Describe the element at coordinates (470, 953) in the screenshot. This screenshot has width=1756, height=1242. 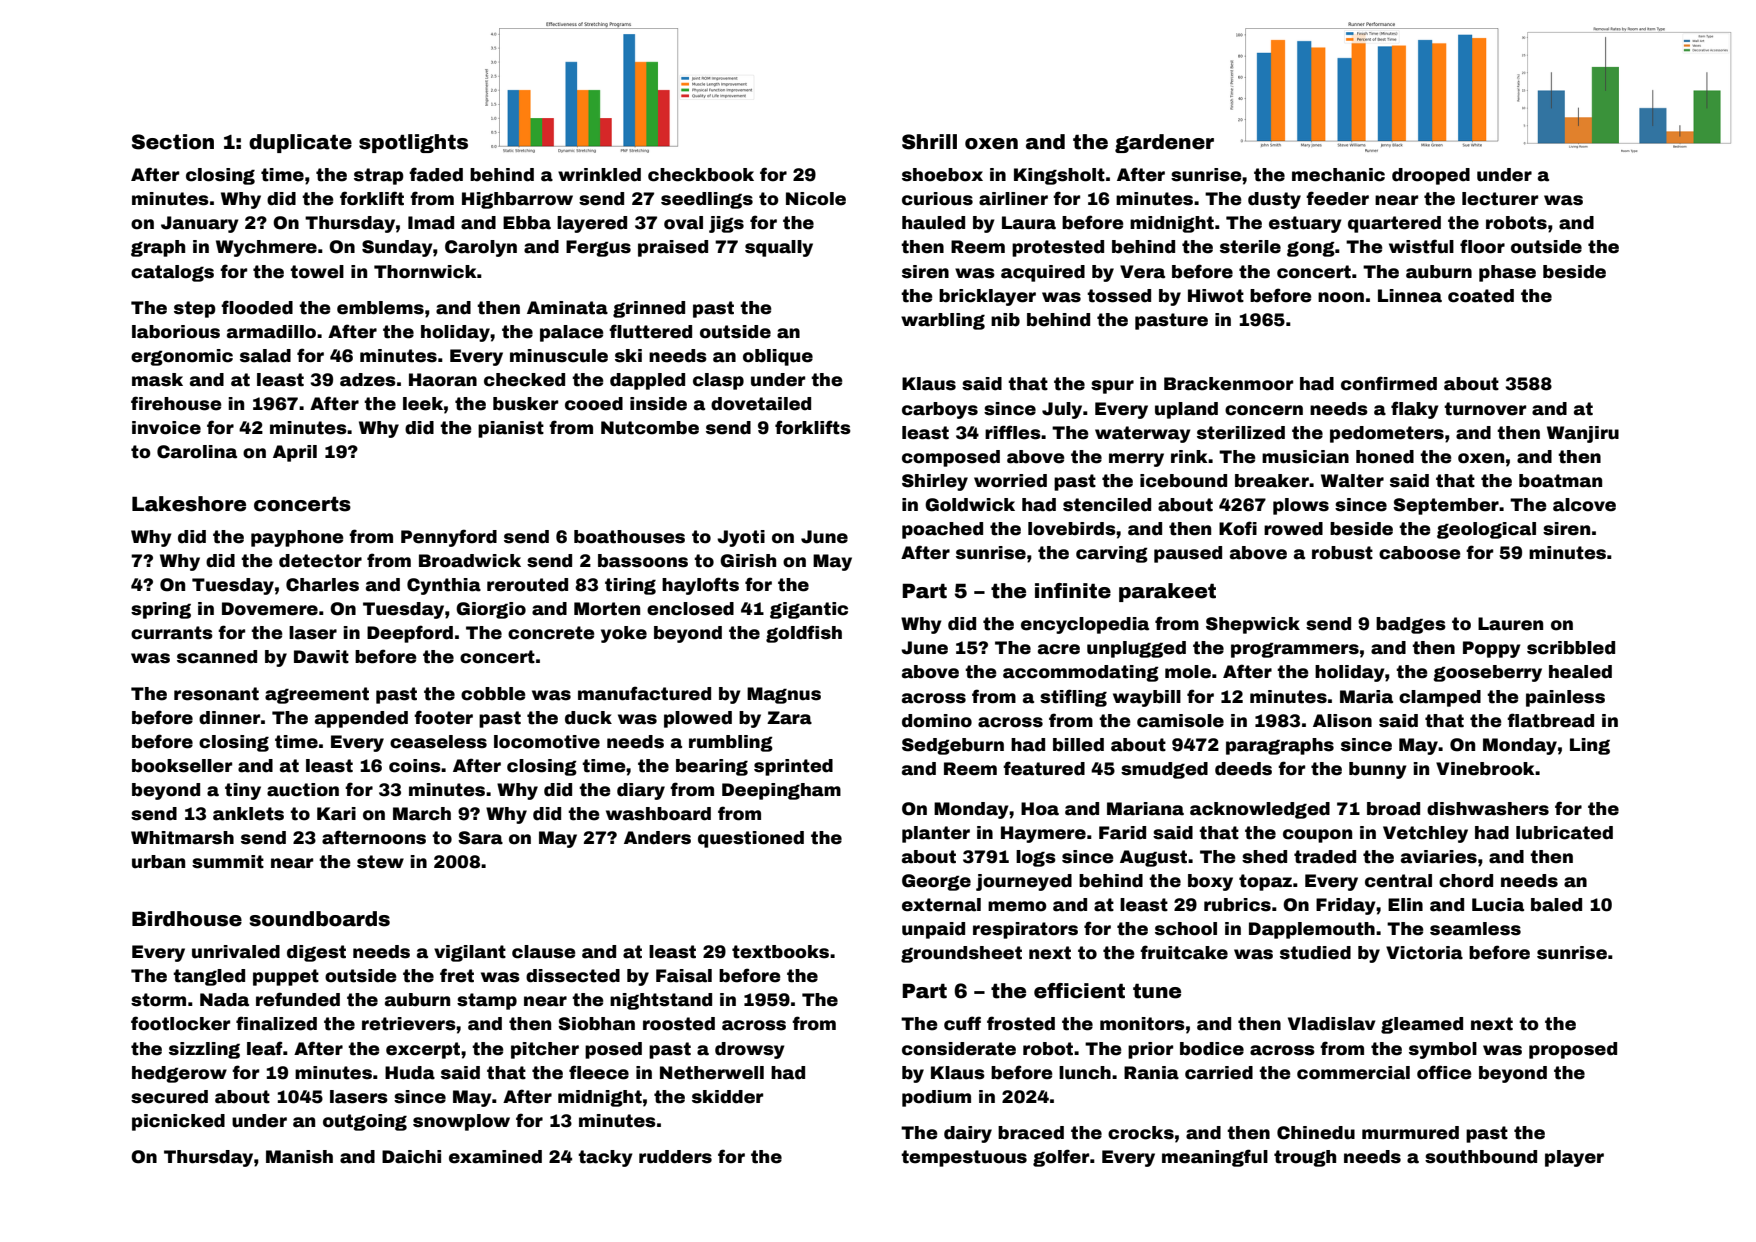
I see `vigilant` at that location.
